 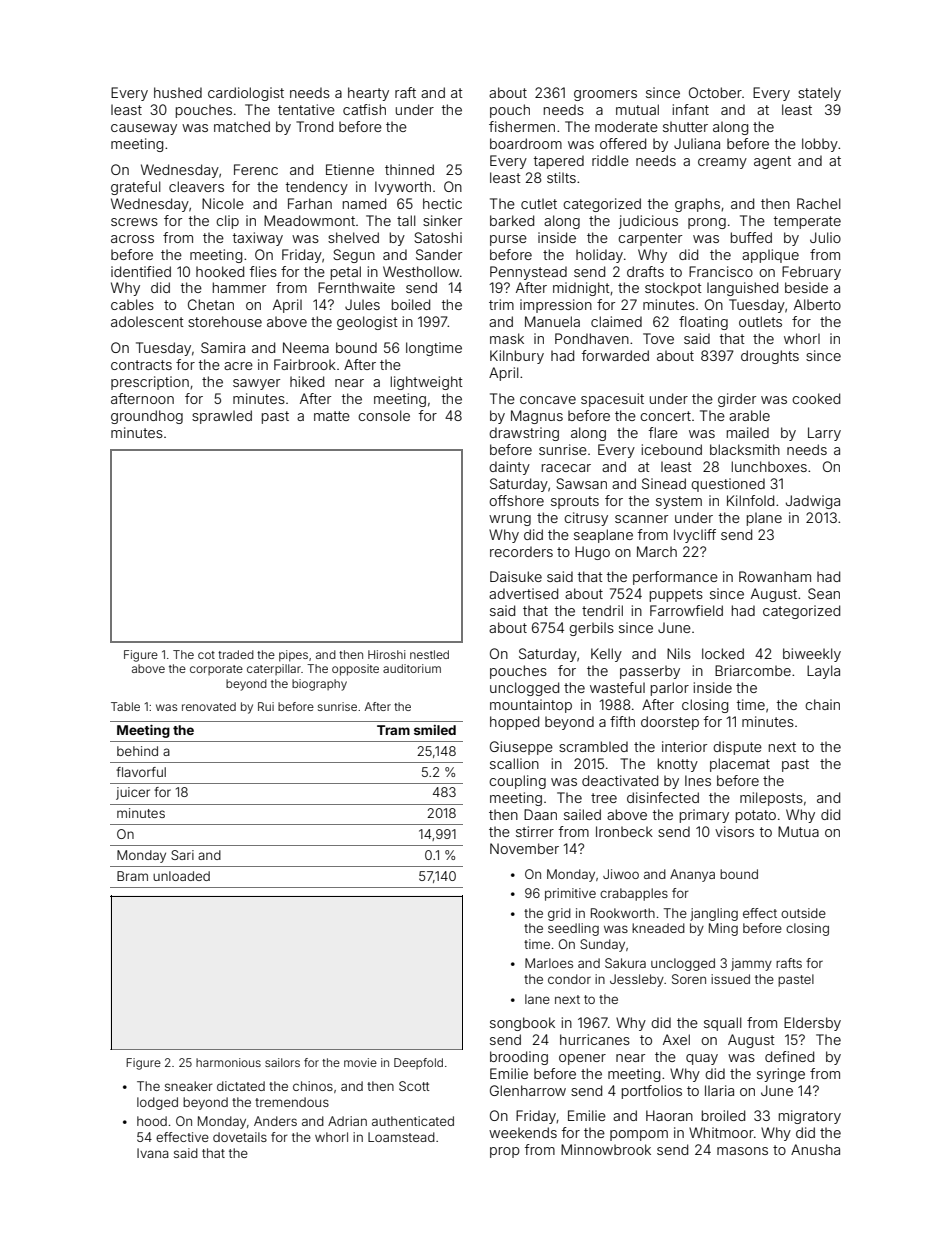 I want to click on thinned, so click(x=409, y=169).
